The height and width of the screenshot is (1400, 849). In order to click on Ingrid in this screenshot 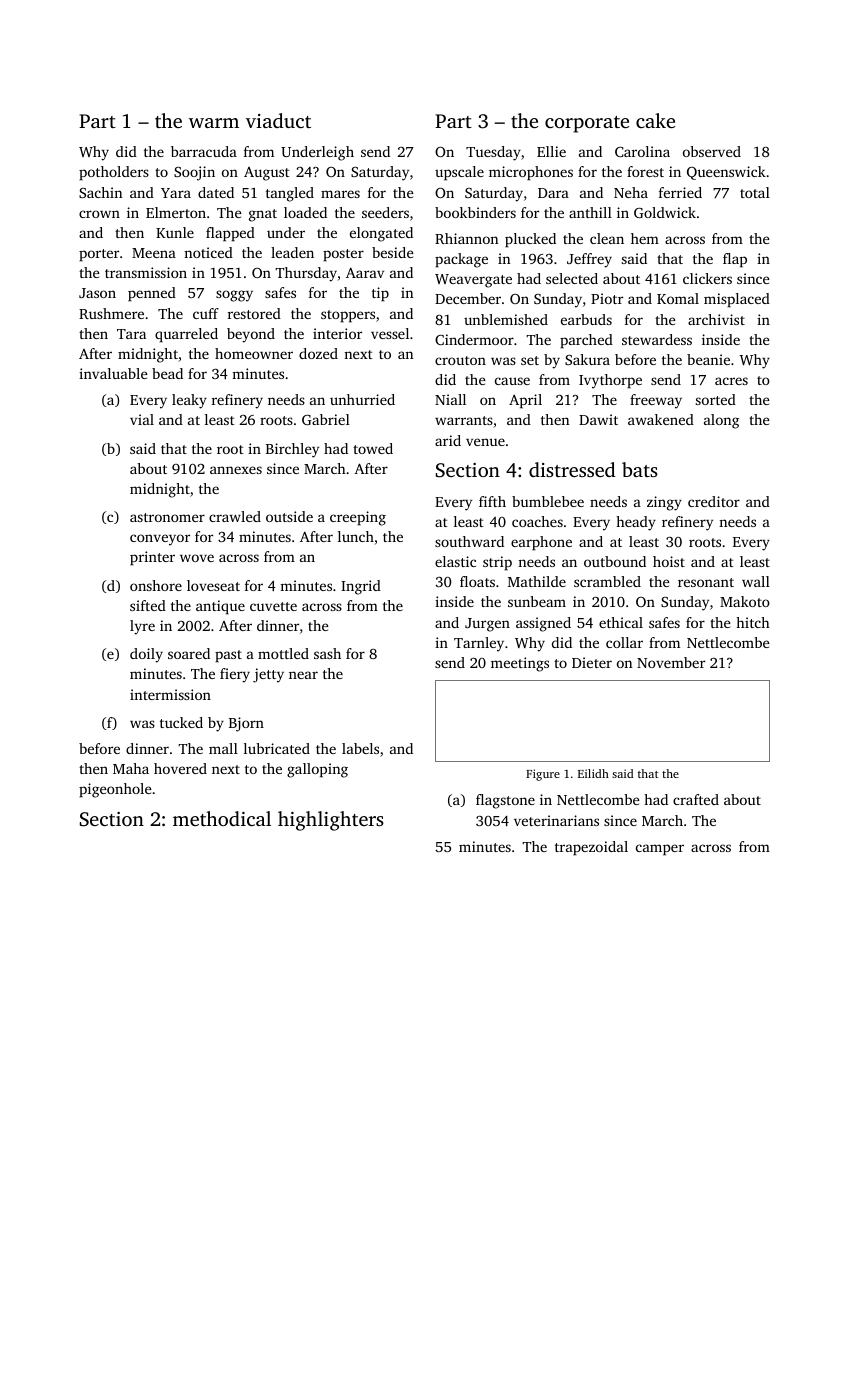, I will do `click(361, 587)`.
